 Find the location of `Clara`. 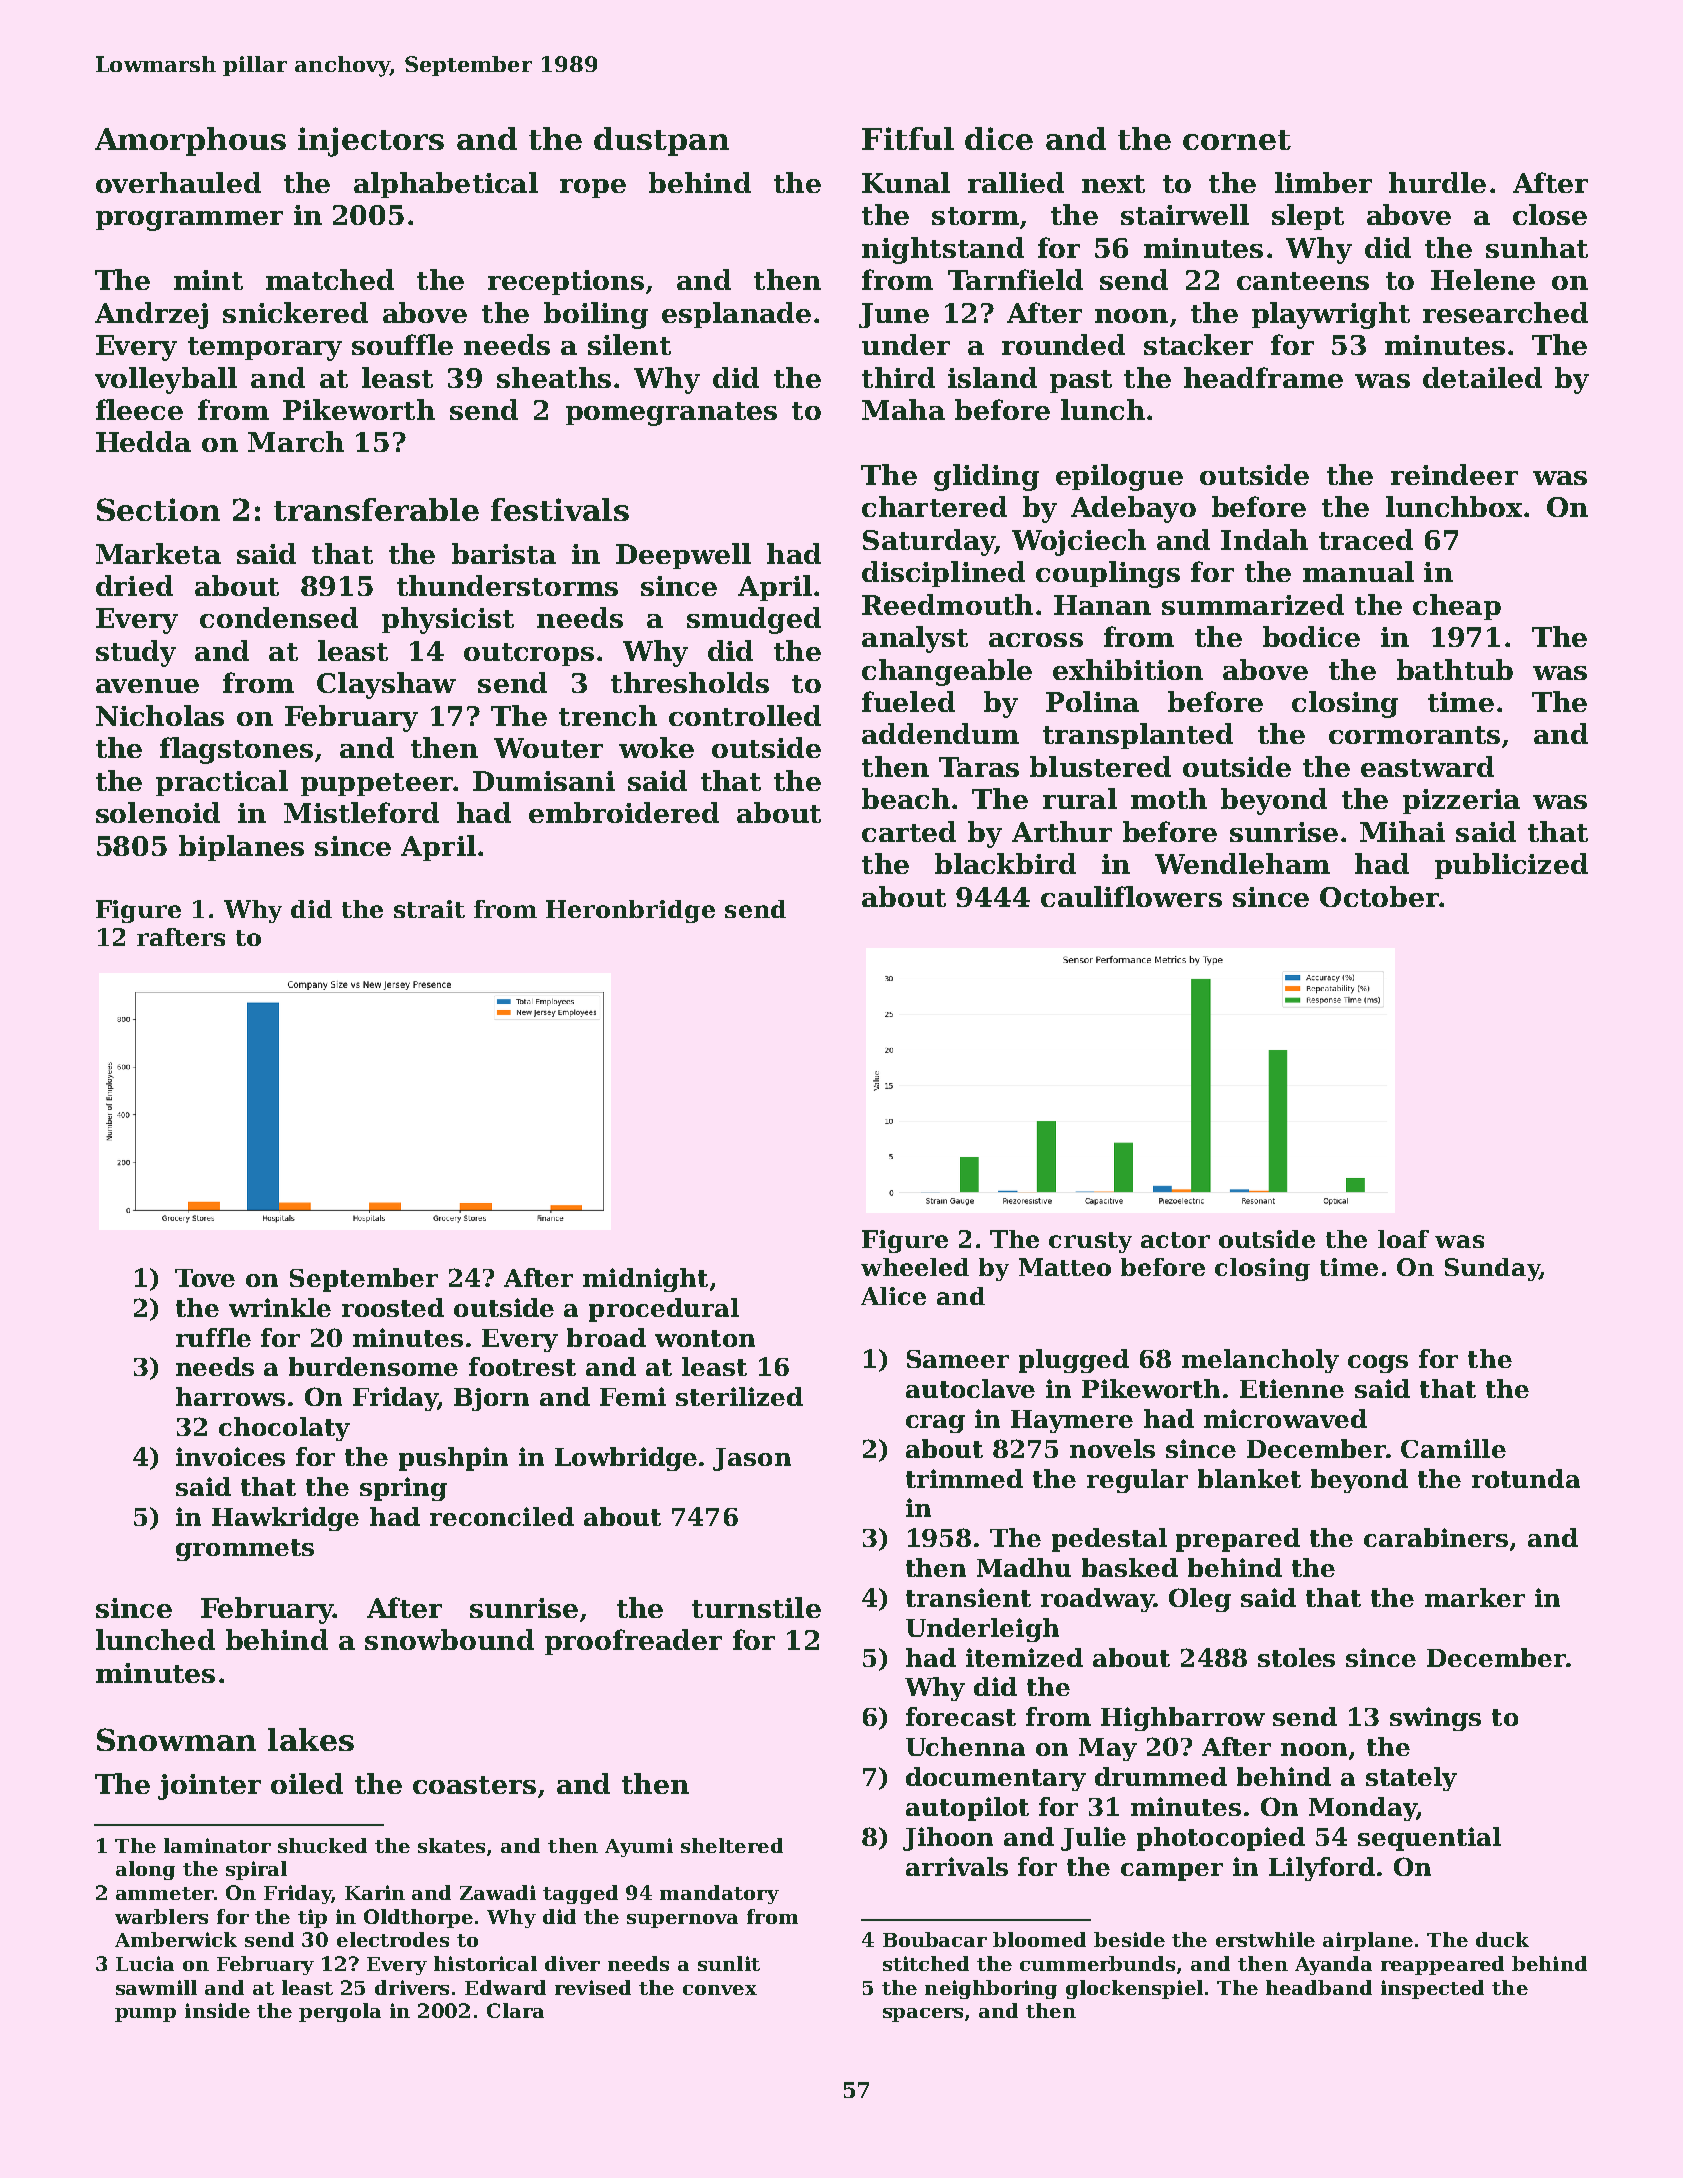

Clara is located at coordinates (515, 2010).
